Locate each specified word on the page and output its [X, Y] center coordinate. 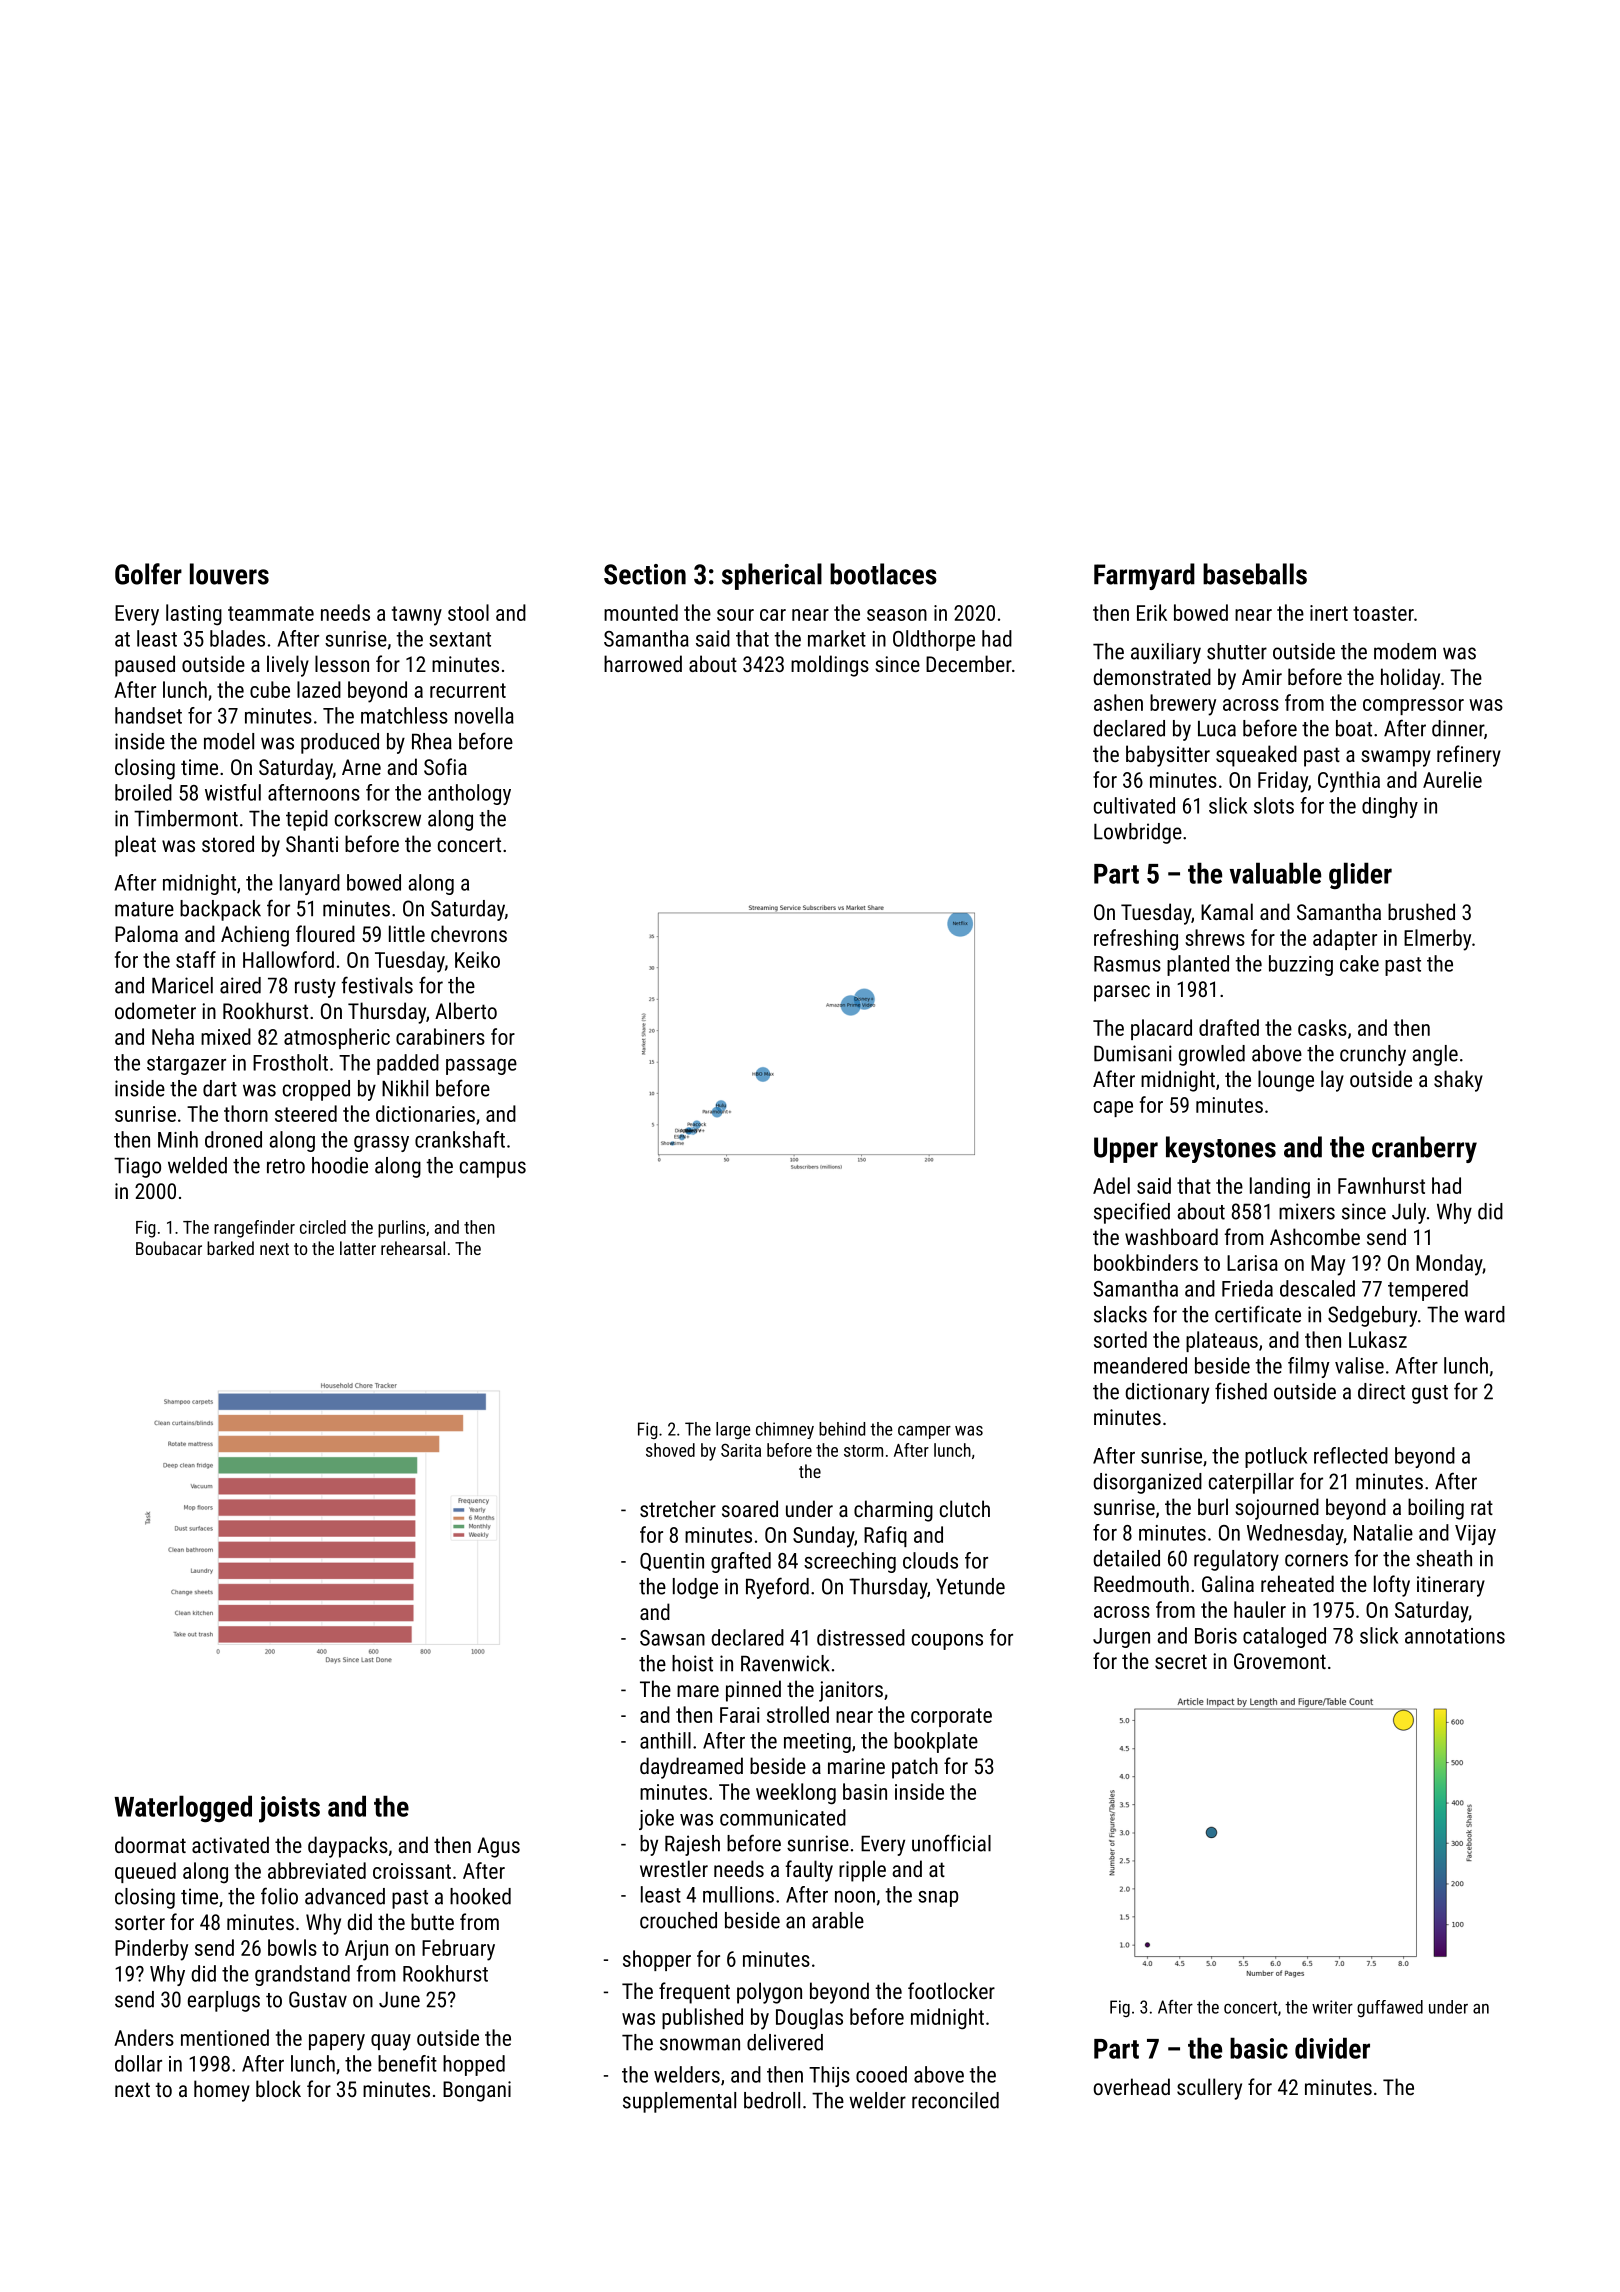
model [229, 741]
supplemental [679, 2102]
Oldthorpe [934, 640]
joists [289, 1809]
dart [220, 1088]
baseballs [1255, 574]
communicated [783, 1817]
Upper [1126, 1150]
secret [1181, 1661]
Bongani [477, 2091]
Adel [1111, 1185]
